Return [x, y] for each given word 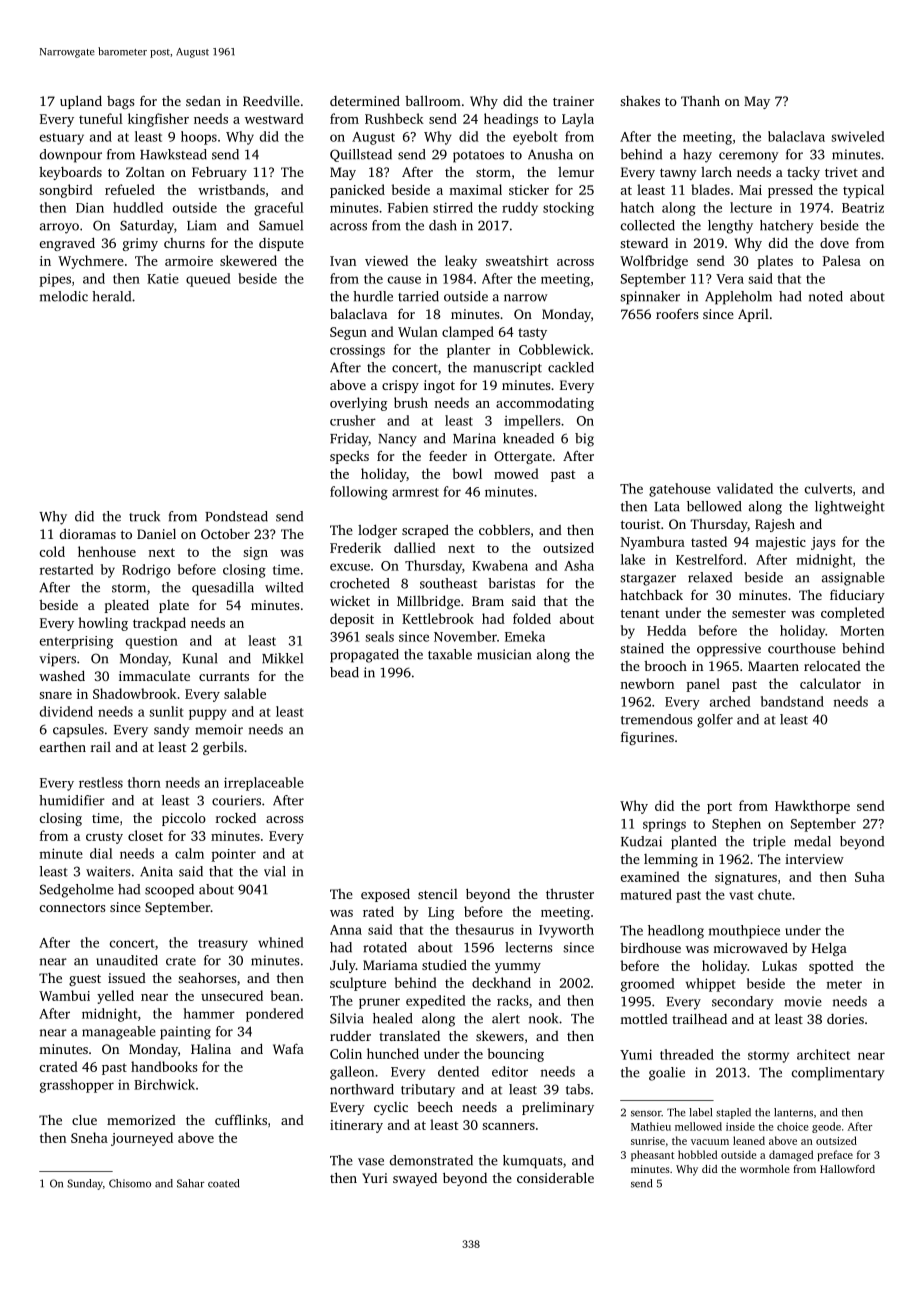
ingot [439, 386]
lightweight [850, 508]
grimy [140, 244]
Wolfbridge [654, 262]
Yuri [375, 1178]
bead [344, 672]
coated [223, 1183]
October [225, 533]
